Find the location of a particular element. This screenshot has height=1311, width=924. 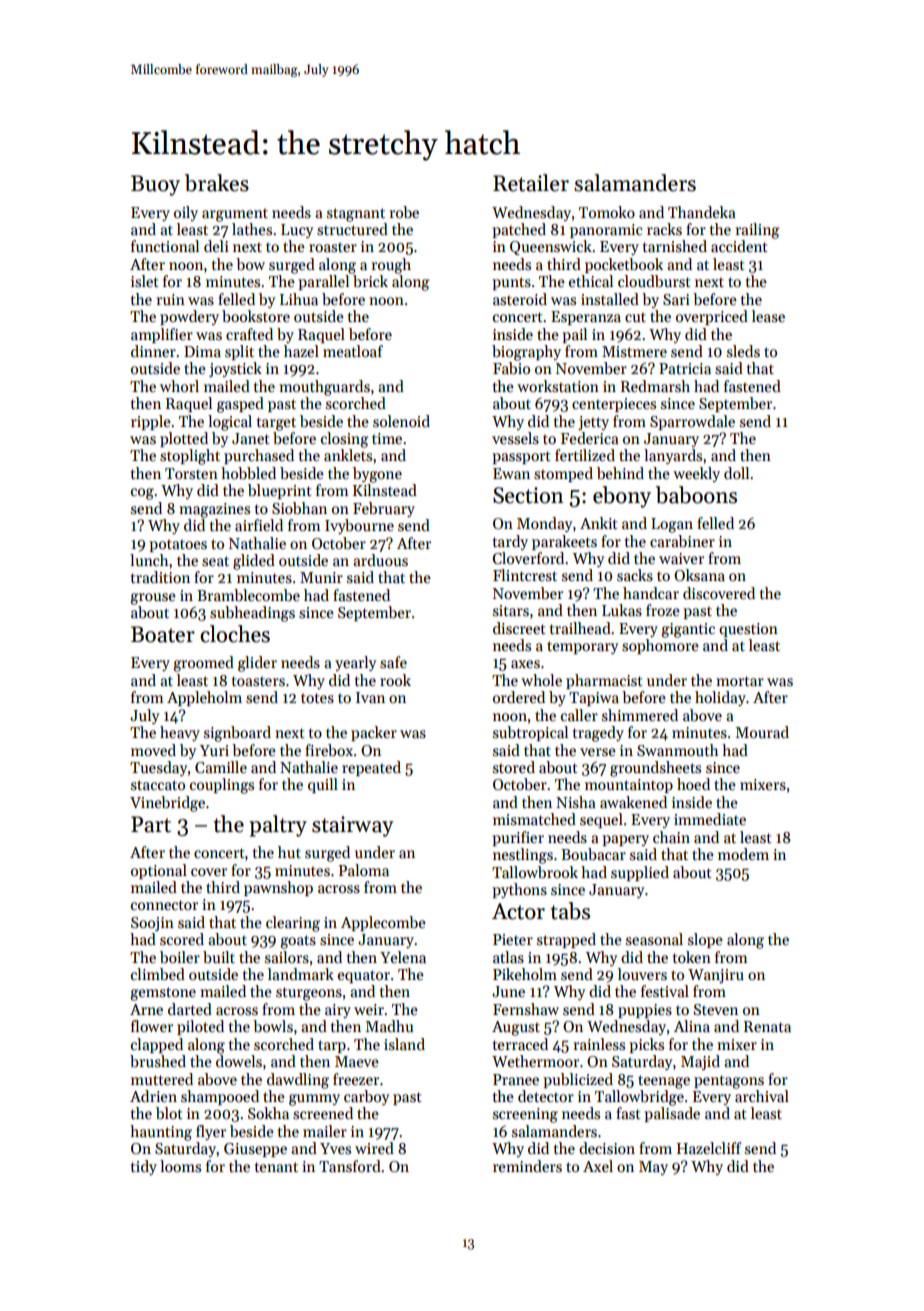

darted is located at coordinates (190, 1009).
